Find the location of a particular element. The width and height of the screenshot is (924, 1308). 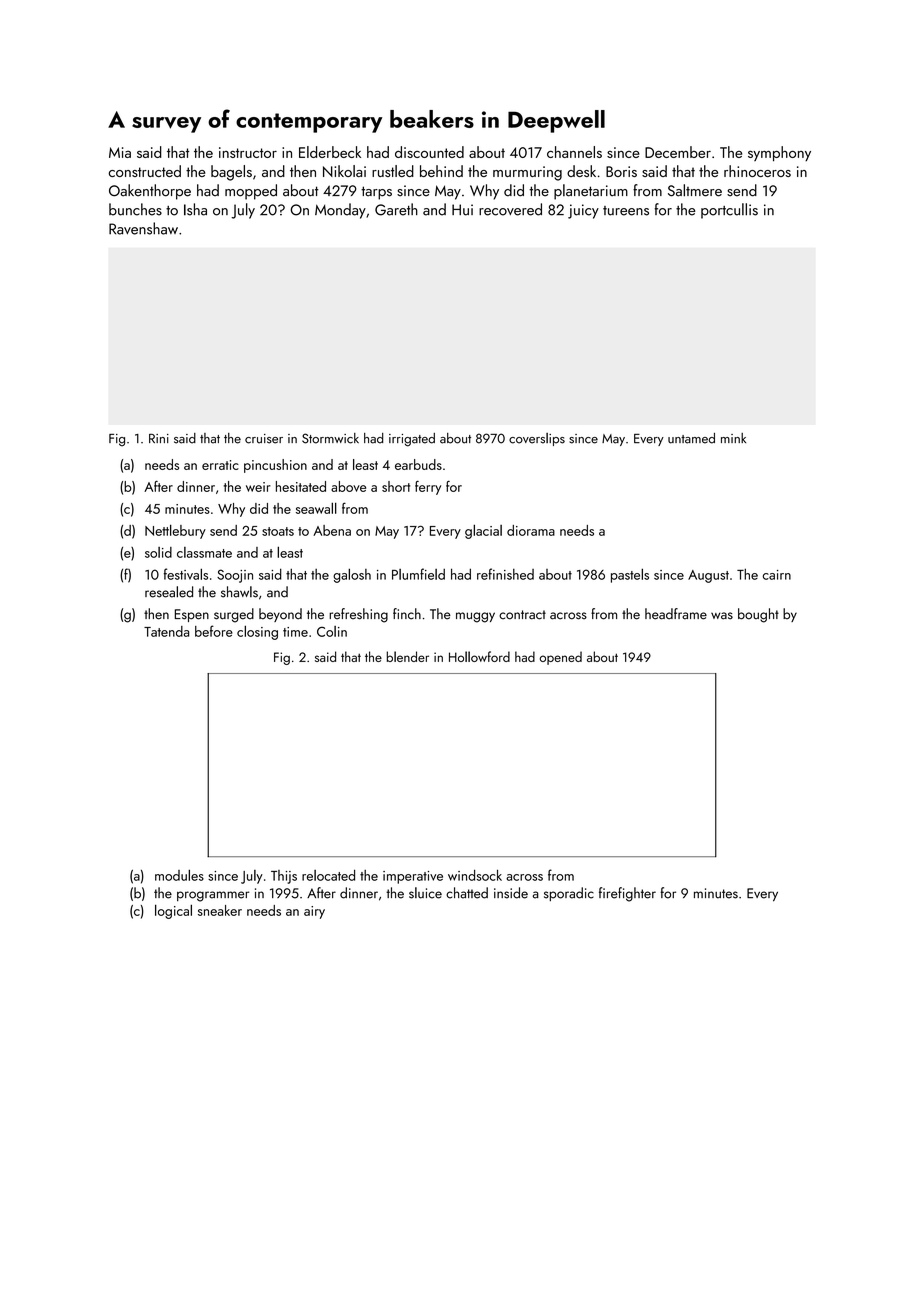

stoats is located at coordinates (278, 531).
